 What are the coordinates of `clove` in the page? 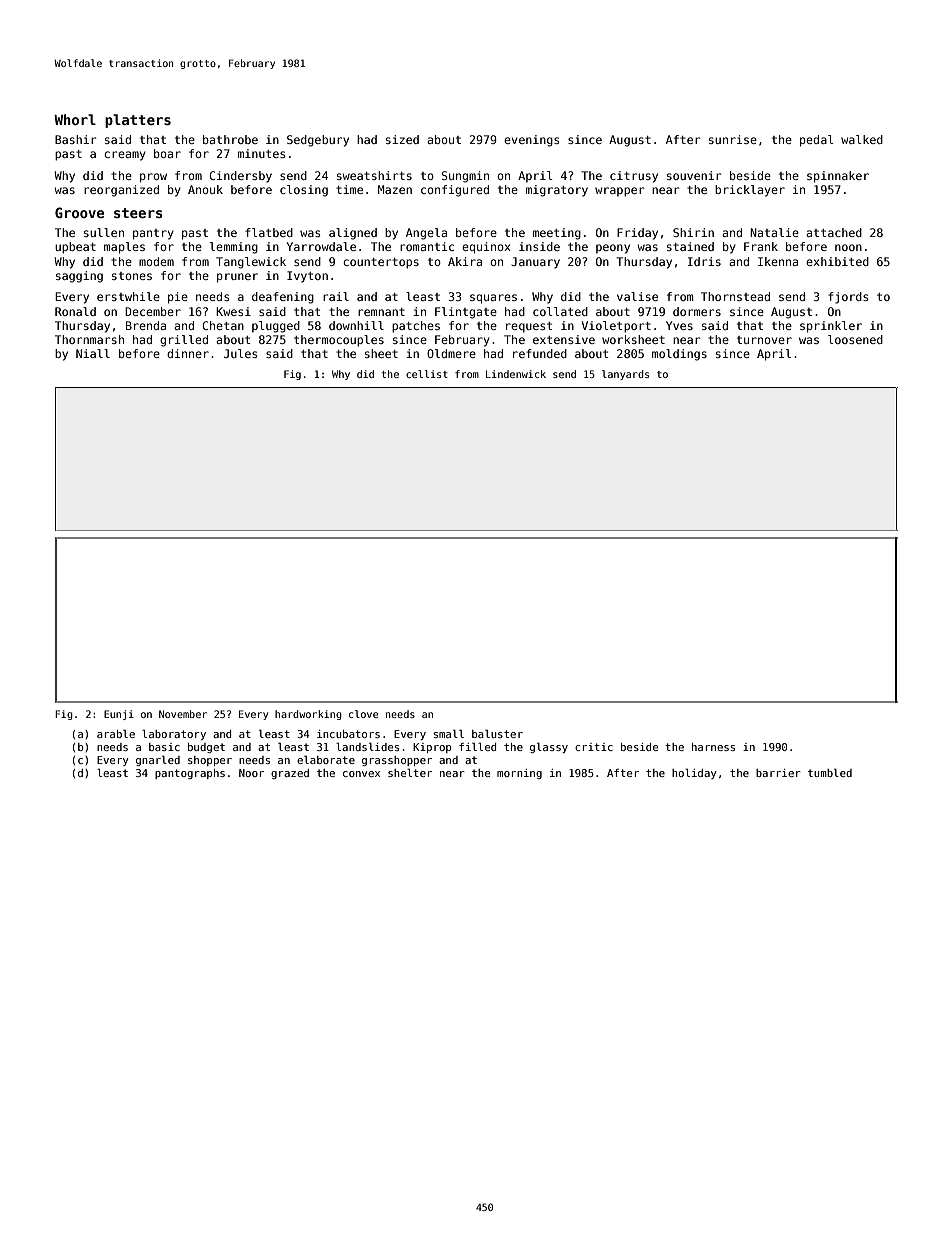 It's located at (363, 714).
